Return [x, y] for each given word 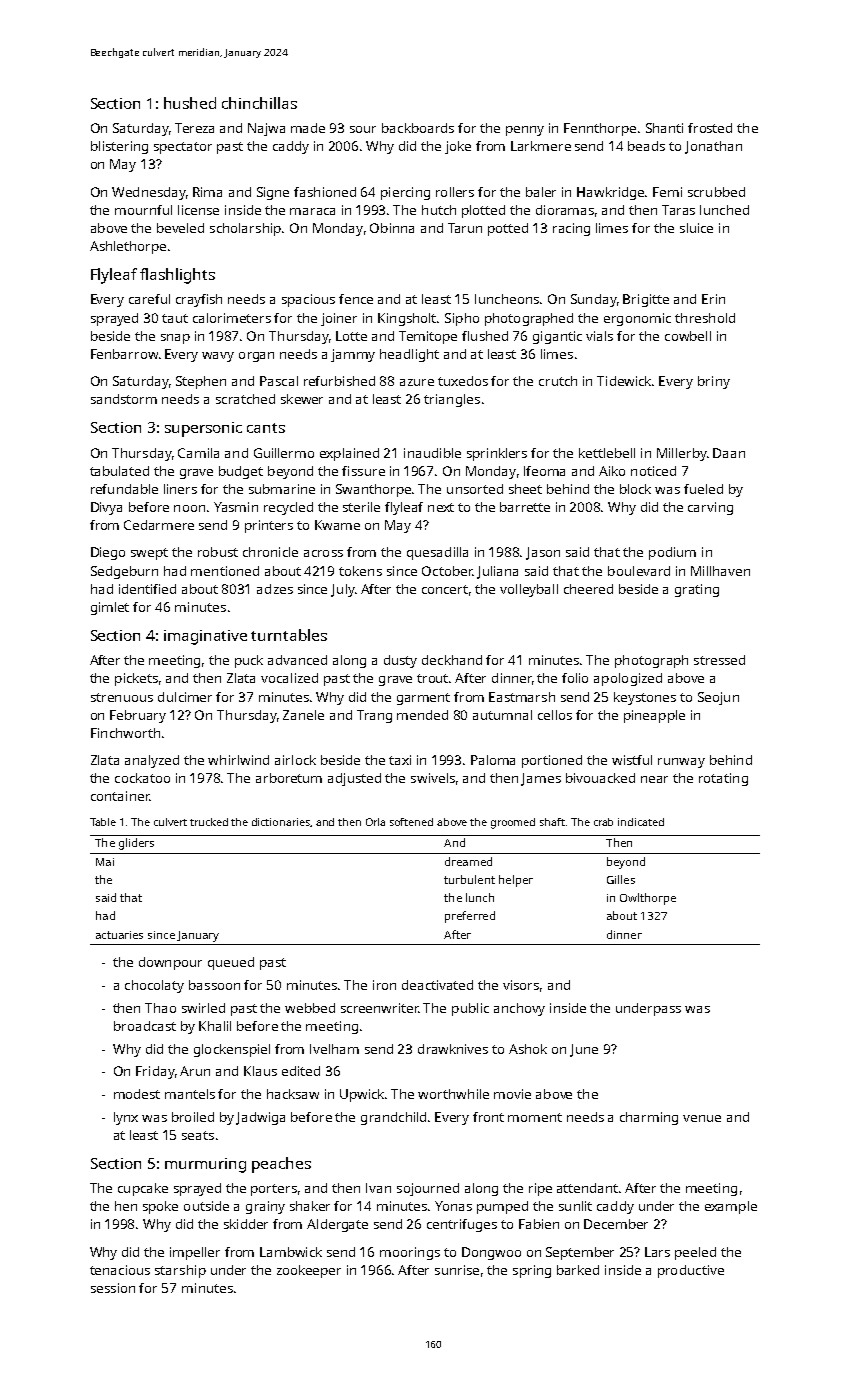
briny [714, 382]
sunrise [457, 1270]
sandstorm [124, 399]
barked [578, 1270]
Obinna [392, 228]
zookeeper [309, 1271]
